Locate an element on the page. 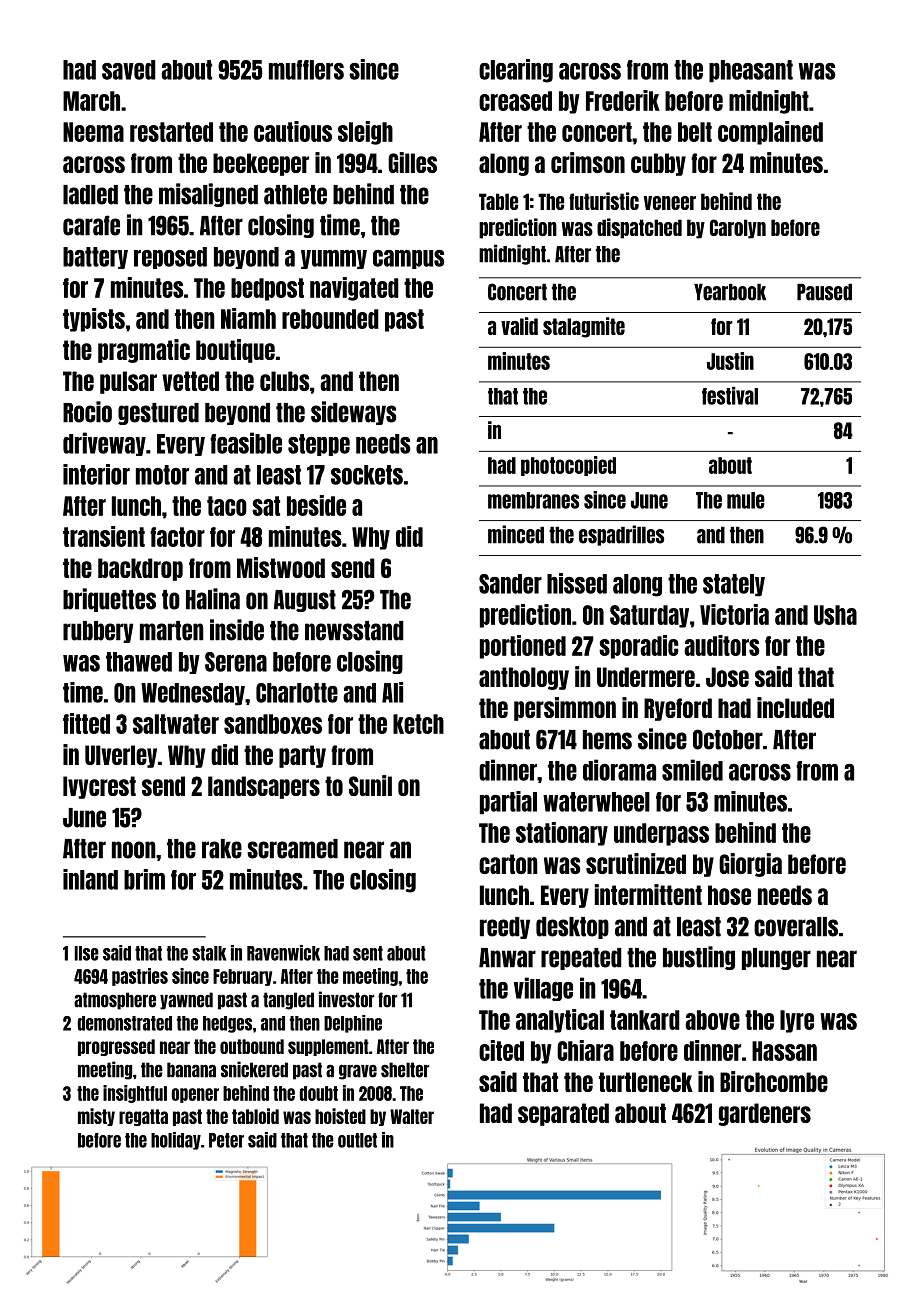 The image size is (924, 1311). Giorgia is located at coordinates (750, 865).
